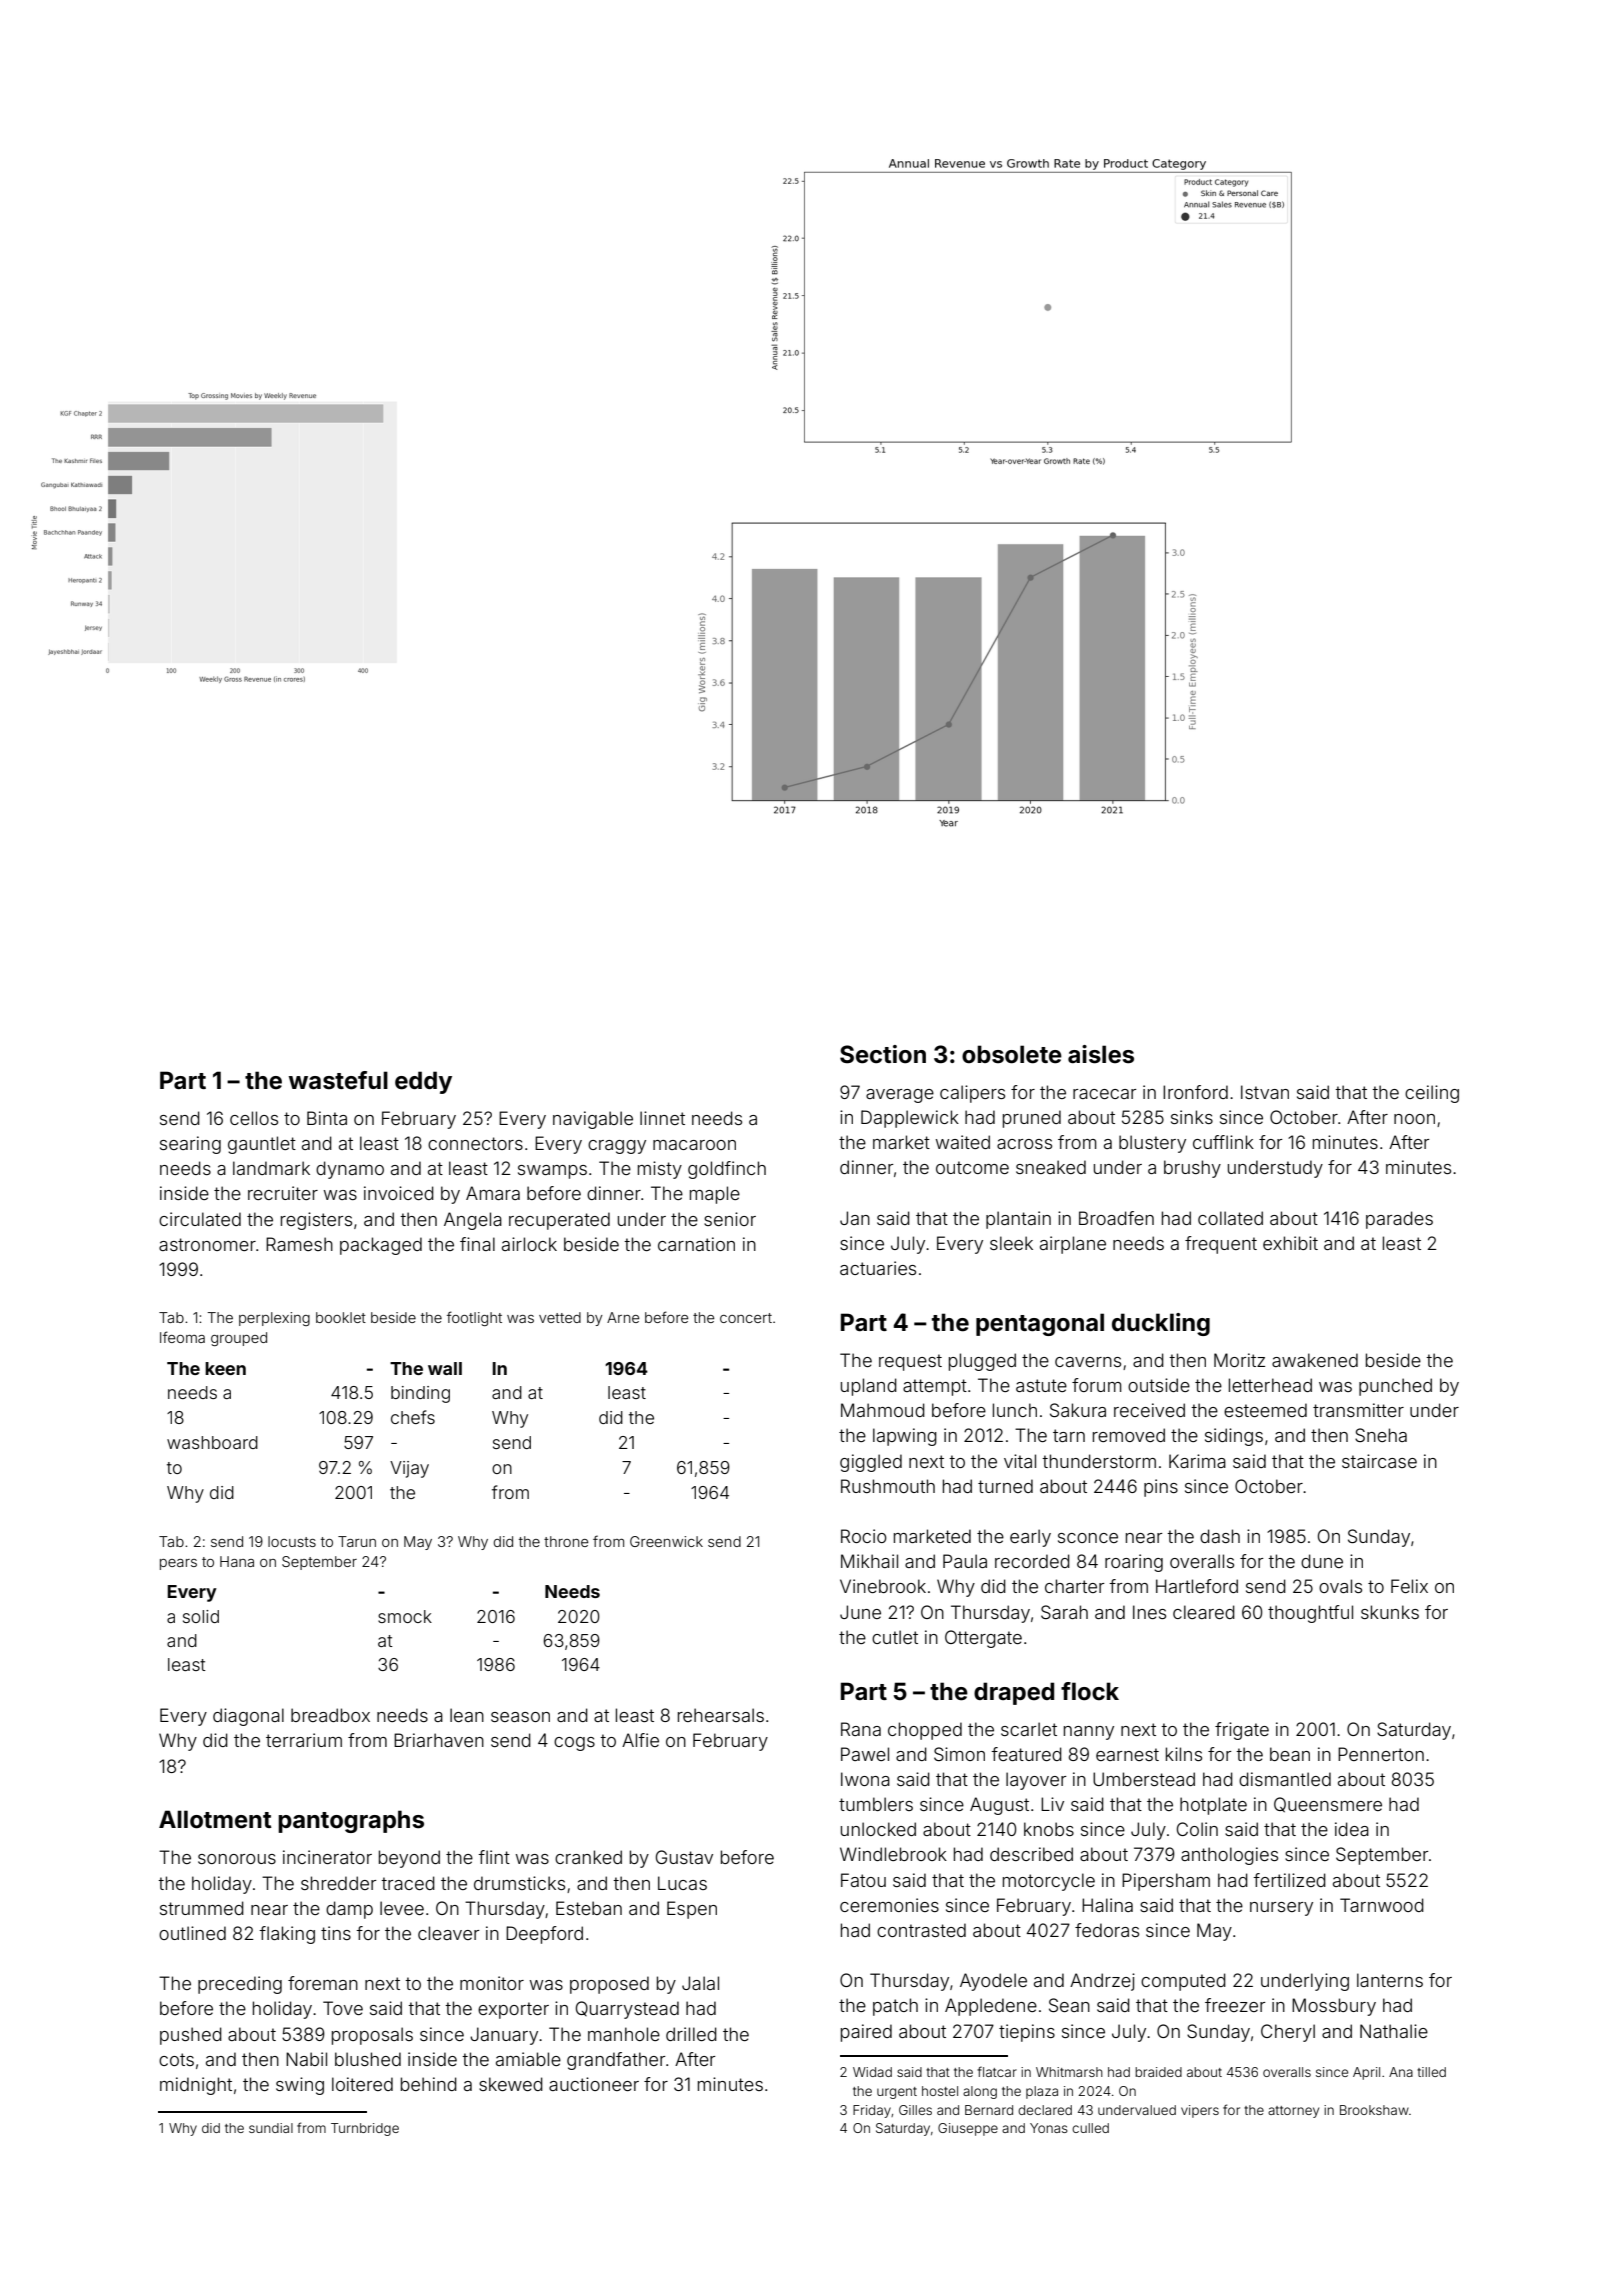 The image size is (1620, 2292). I want to click on amiable, so click(528, 2059).
